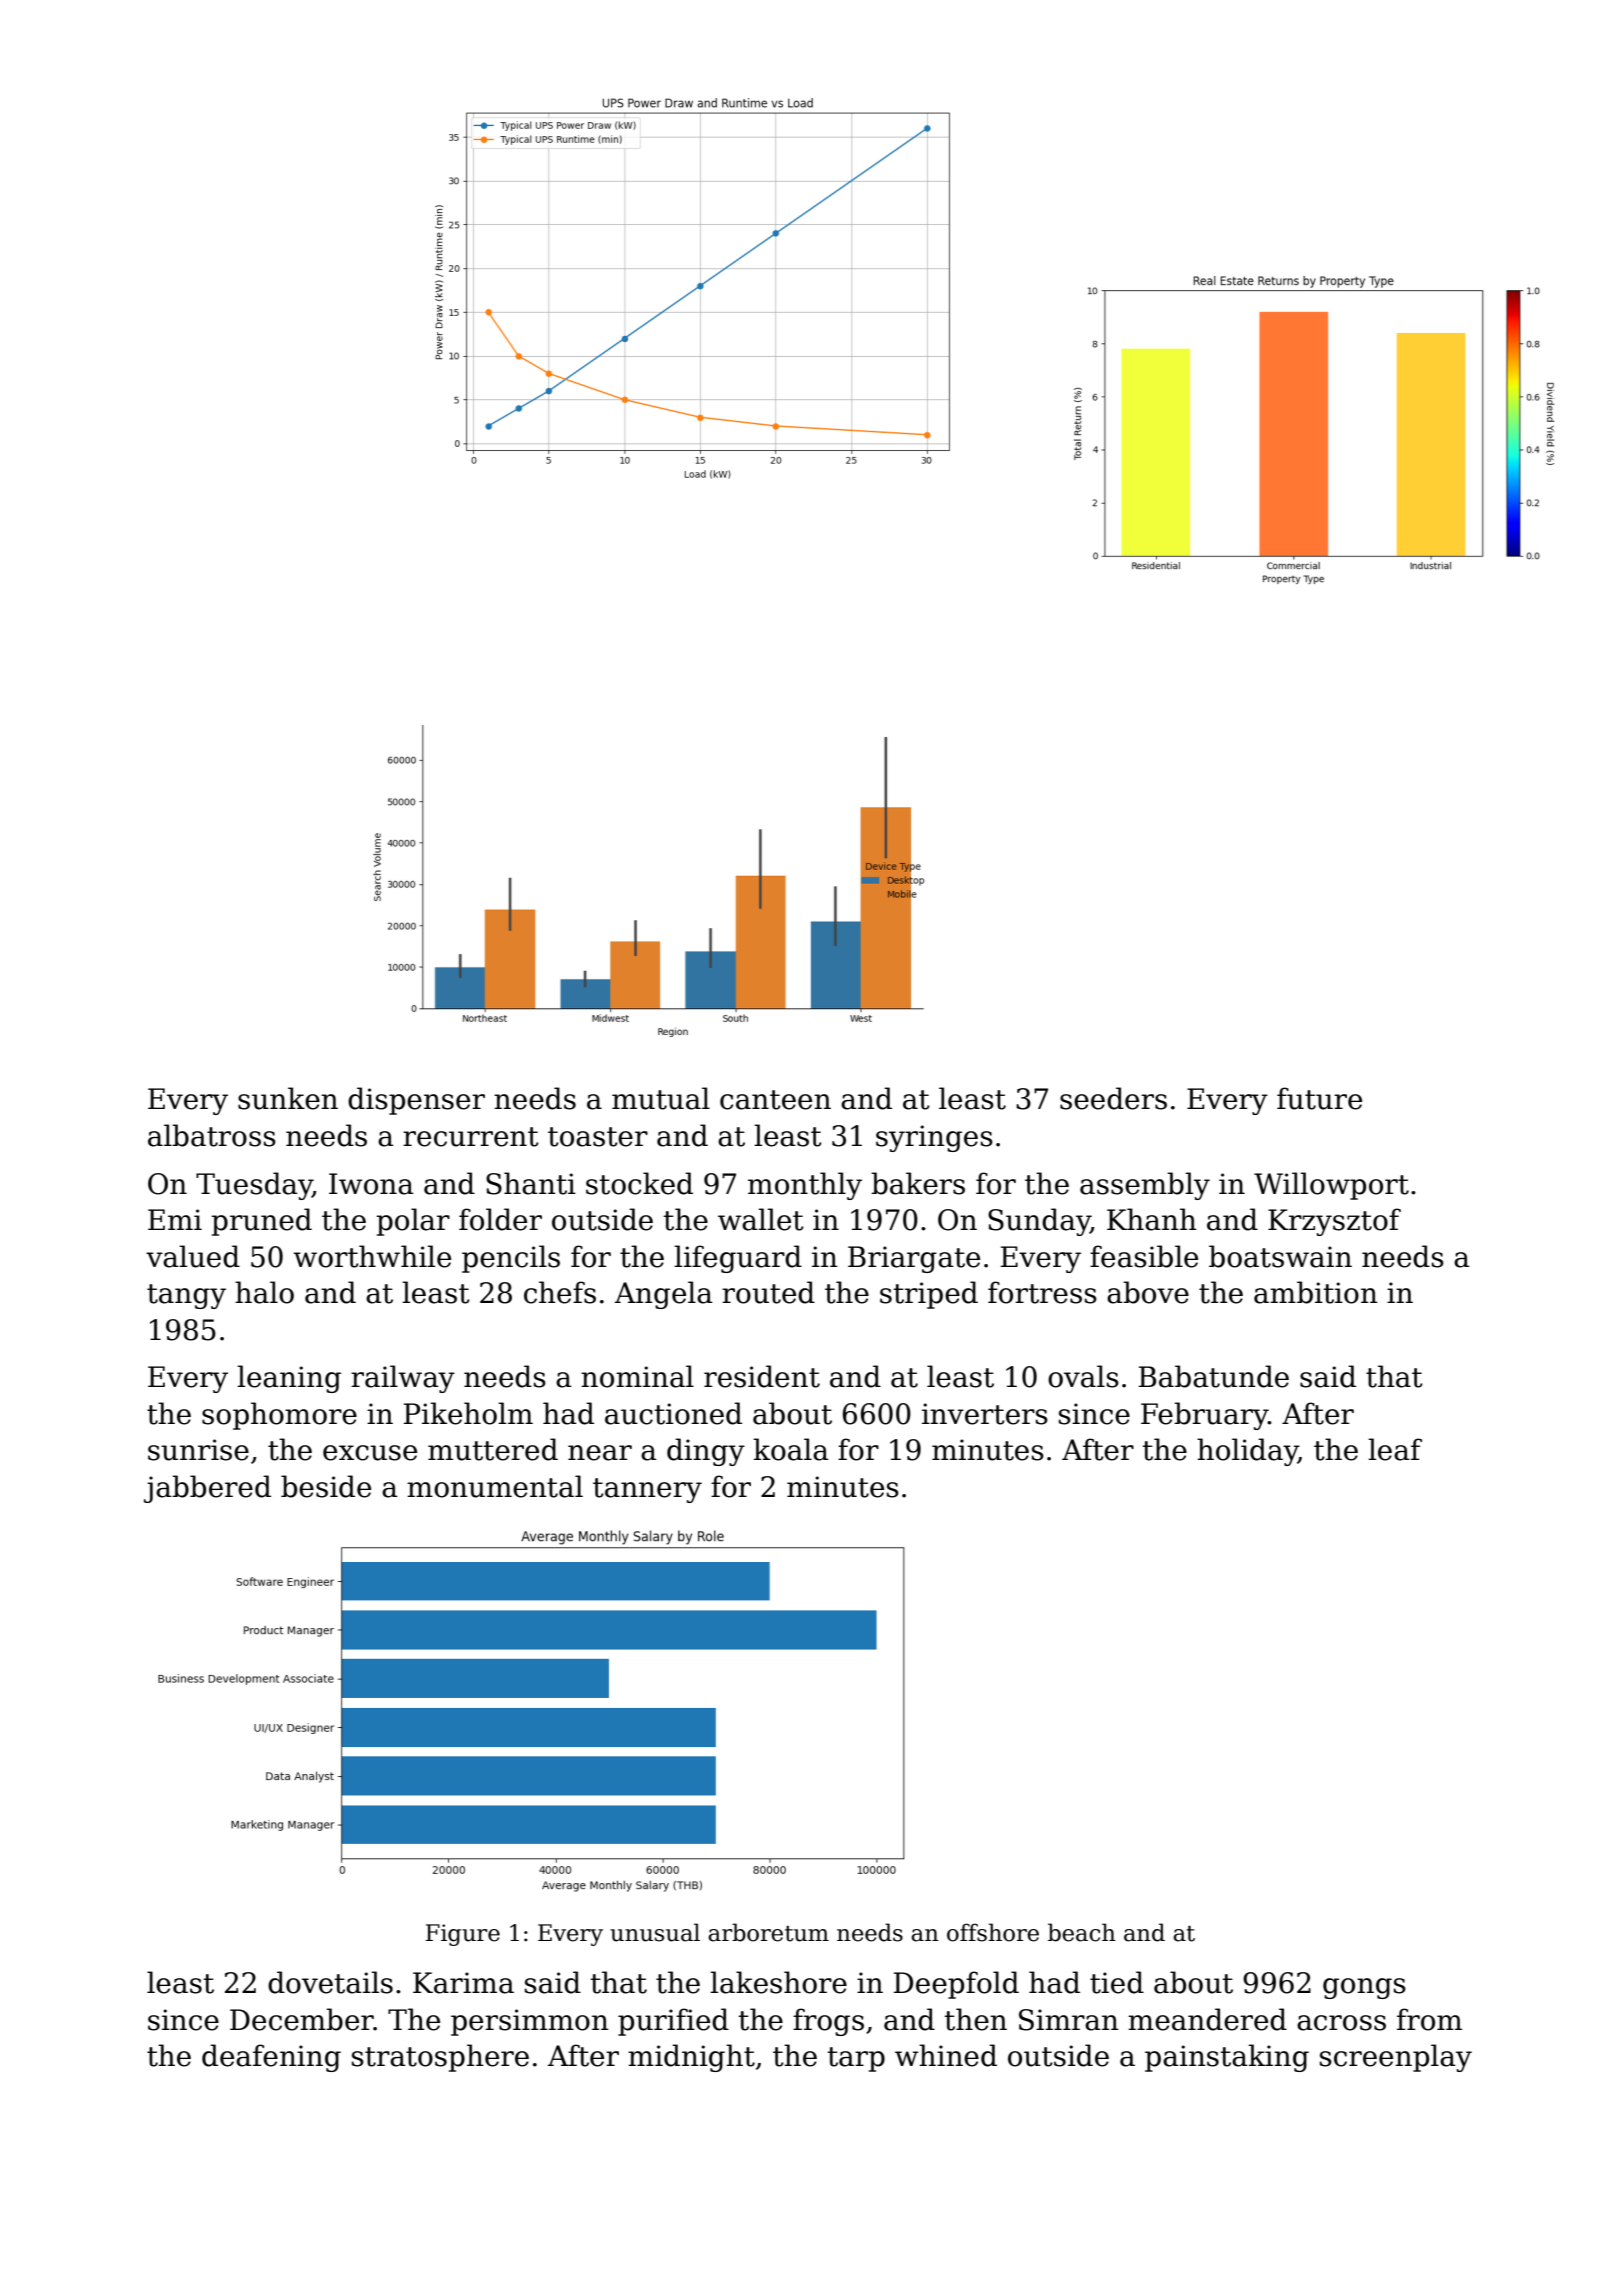 This screenshot has width=1620, height=2292. I want to click on striped, so click(929, 1295).
